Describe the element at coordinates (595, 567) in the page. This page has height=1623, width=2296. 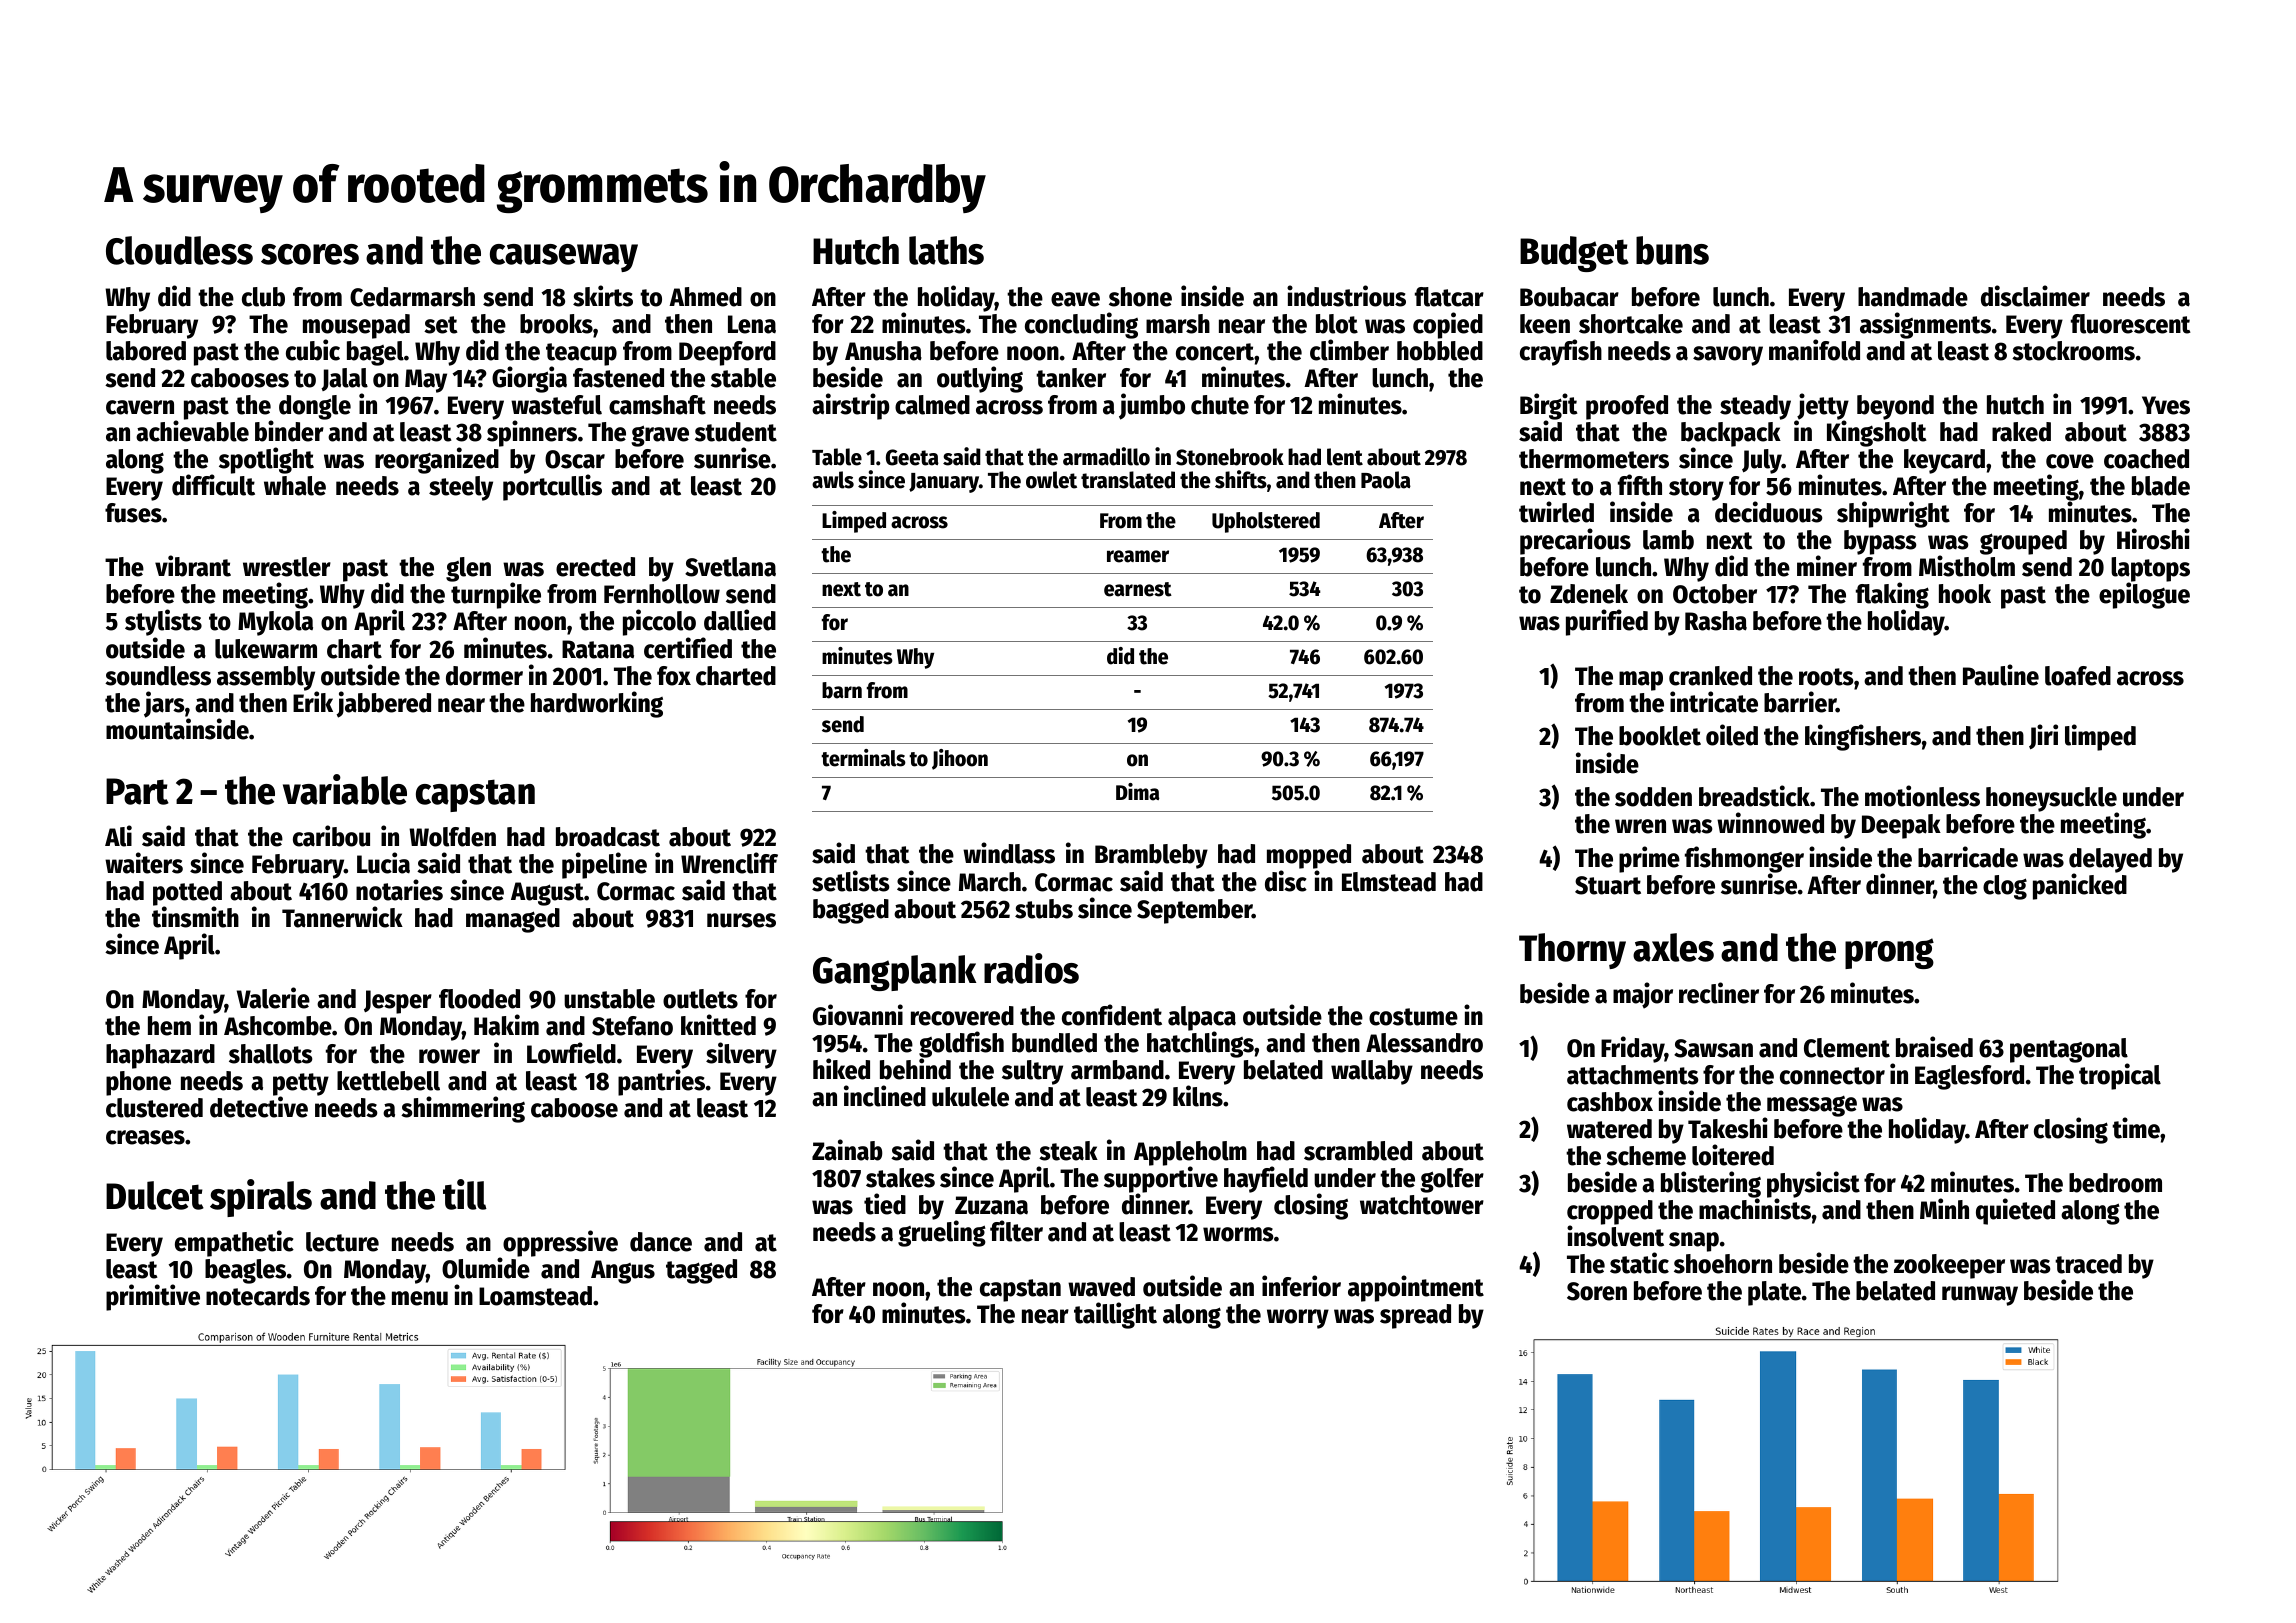
I see `erected` at that location.
